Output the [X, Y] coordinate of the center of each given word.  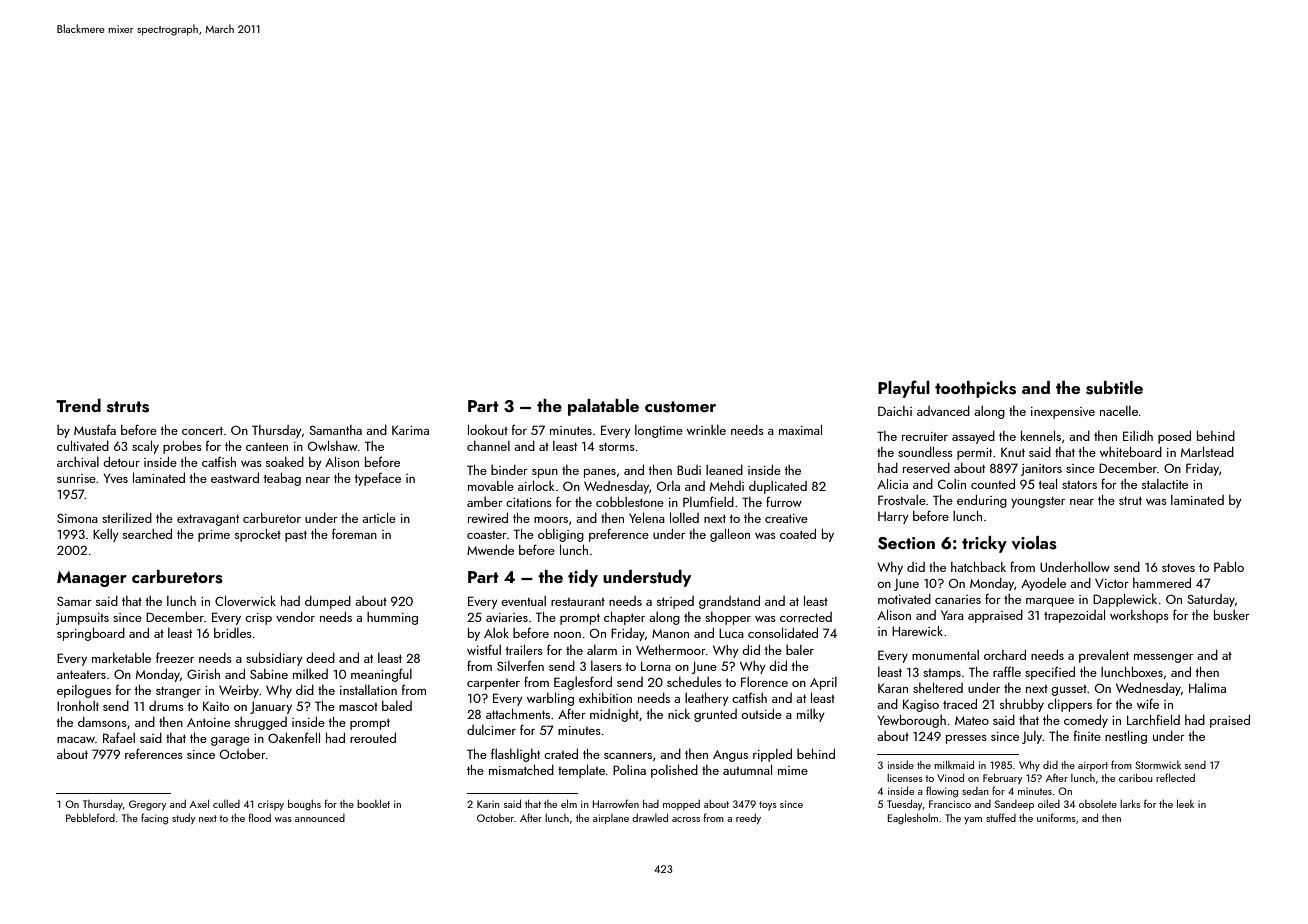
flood [259, 817]
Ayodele [1043, 584]
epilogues [84, 691]
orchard [1005, 655]
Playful [904, 389]
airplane [611, 819]
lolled [684, 517]
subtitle [1114, 388]
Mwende [490, 550]
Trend [78, 405]
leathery [707, 699]
